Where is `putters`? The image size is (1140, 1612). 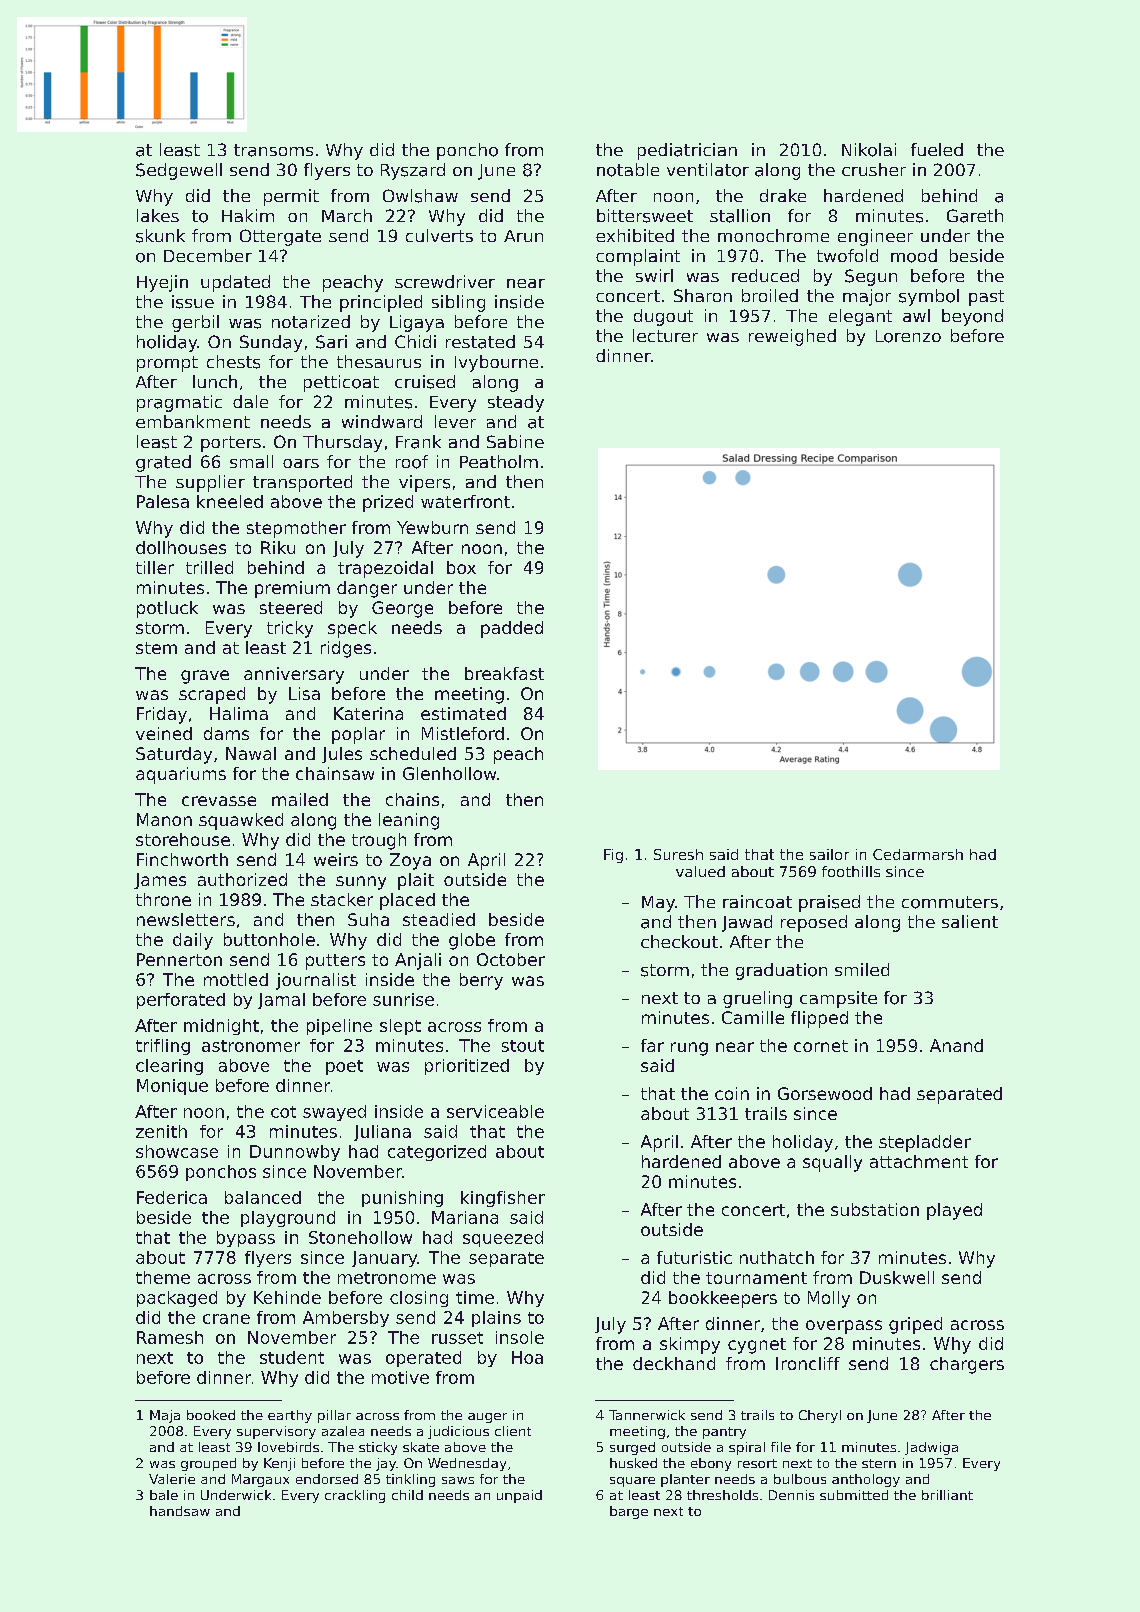
putters is located at coordinates (335, 962).
